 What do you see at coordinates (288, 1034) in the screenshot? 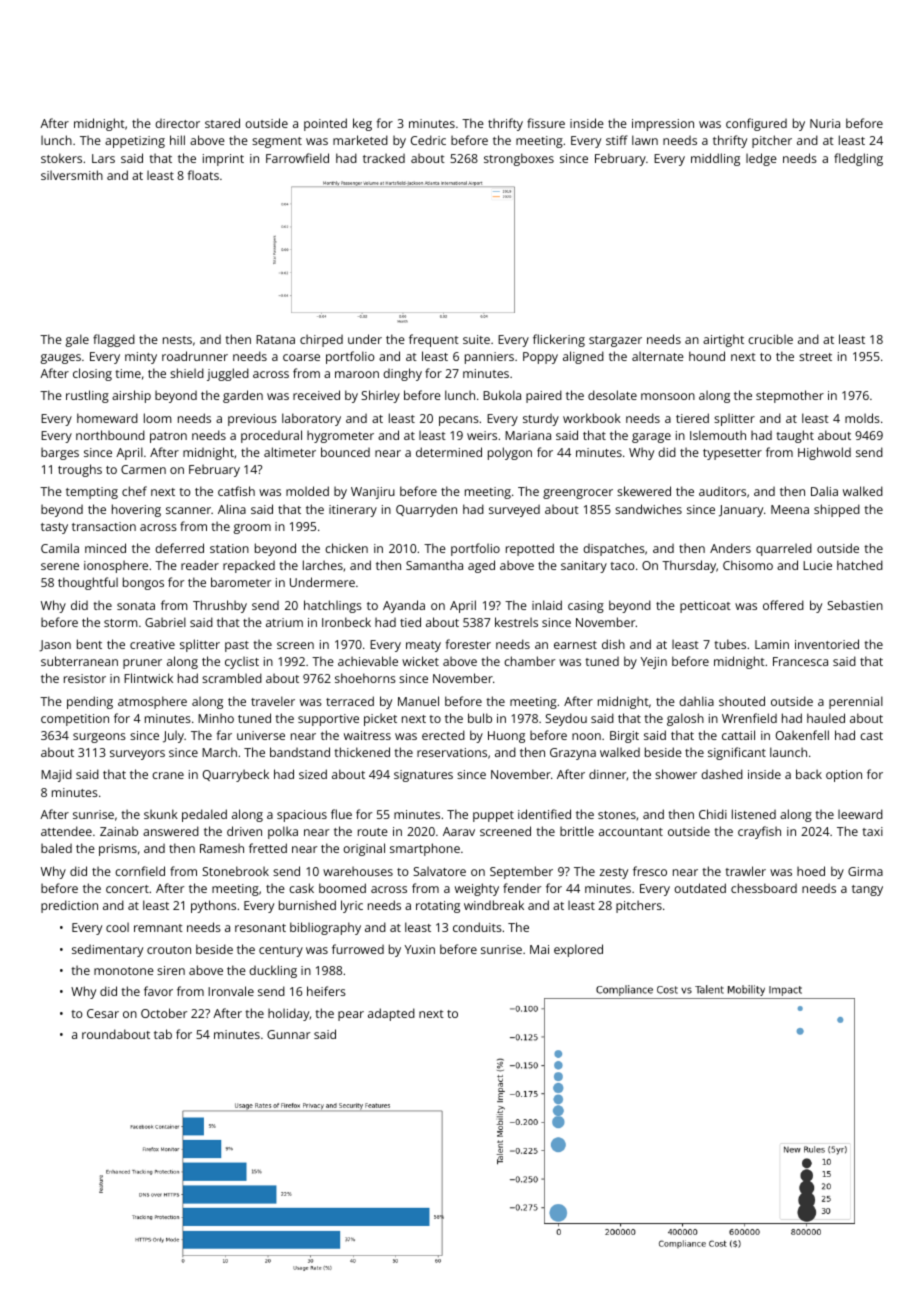
I see `Gunnar` at bounding box center [288, 1034].
